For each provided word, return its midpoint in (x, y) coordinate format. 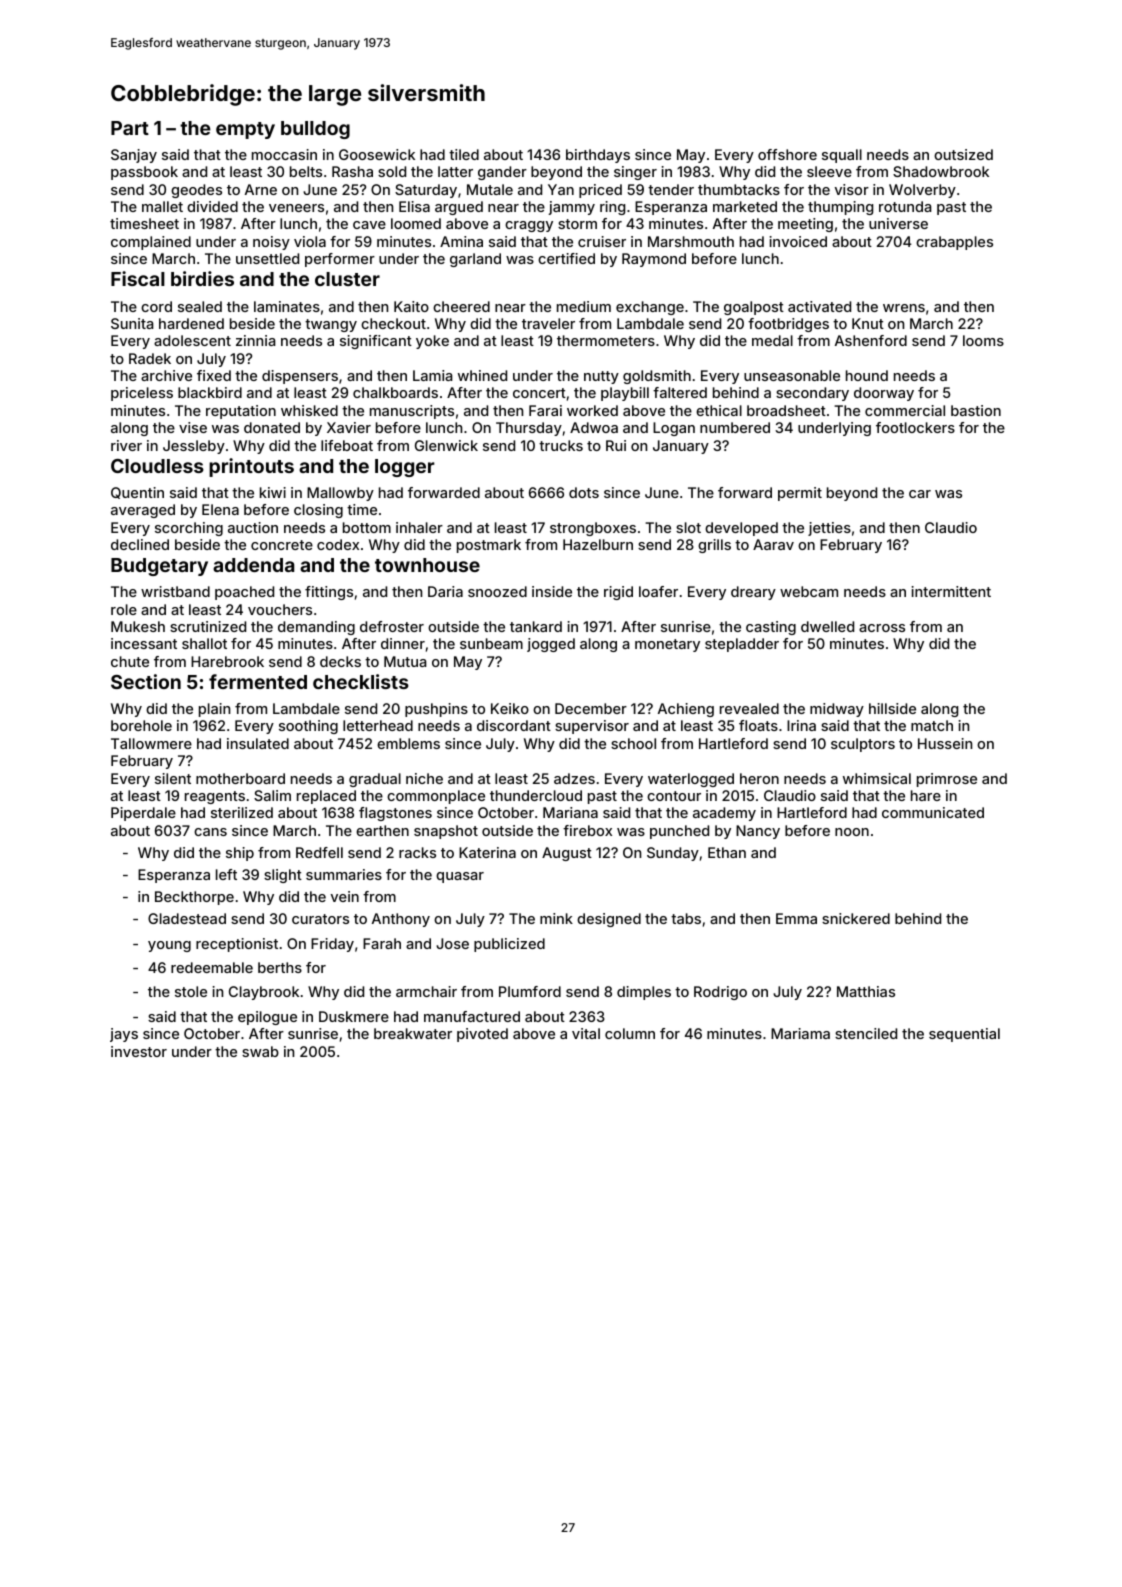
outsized (963, 154)
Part (130, 128)
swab (260, 1051)
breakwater (413, 1033)
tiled (464, 154)
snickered (856, 918)
